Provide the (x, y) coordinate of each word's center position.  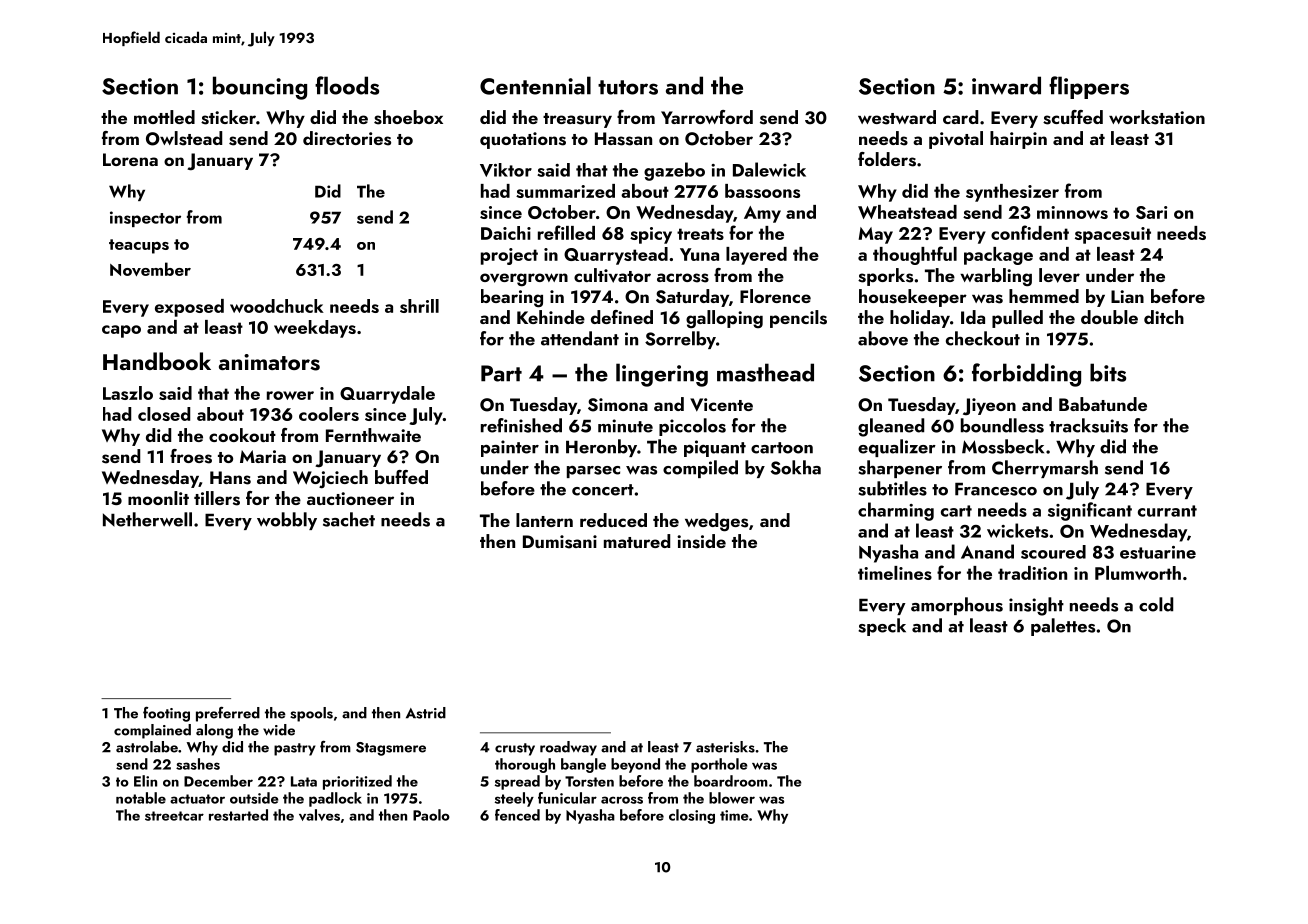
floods (347, 85)
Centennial (535, 85)
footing (166, 714)
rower (290, 395)
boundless (1002, 425)
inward (1006, 85)
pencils (798, 319)
